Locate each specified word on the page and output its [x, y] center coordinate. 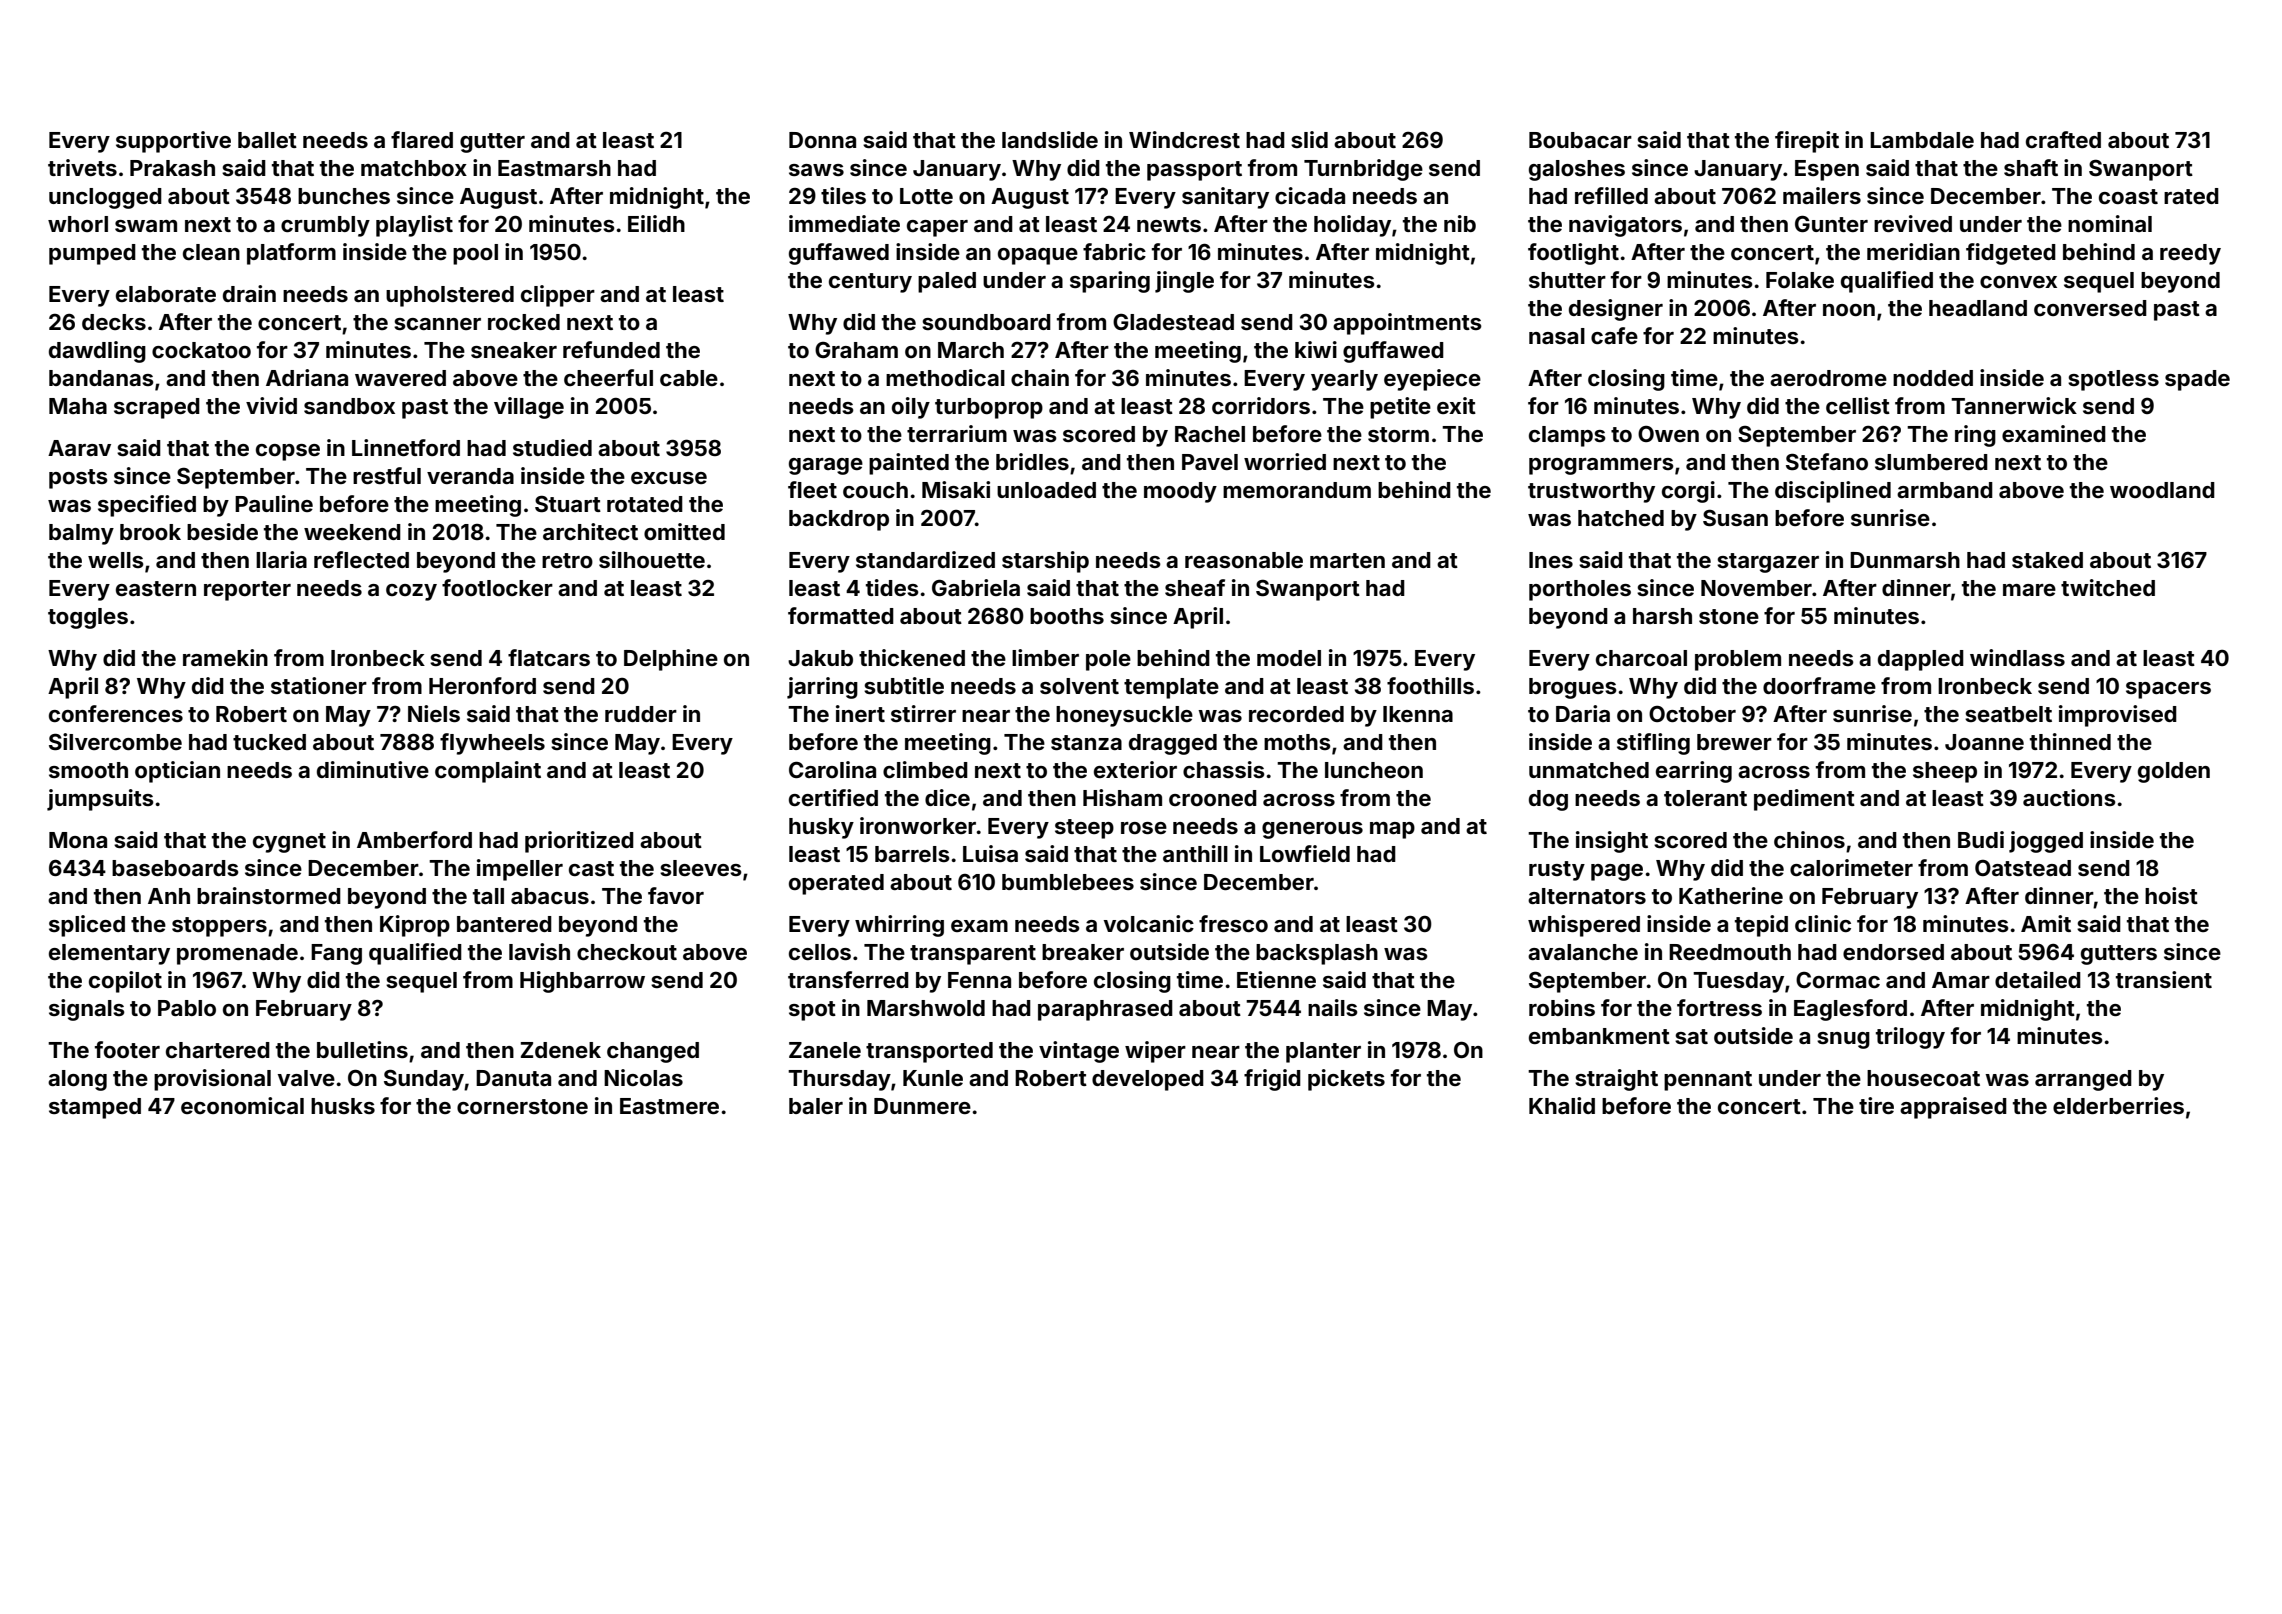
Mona [78, 840]
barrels [912, 854]
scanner [437, 324]
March [971, 350]
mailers [1822, 195]
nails [1333, 1007]
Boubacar [1580, 140]
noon [1849, 310]
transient [2164, 979]
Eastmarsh [554, 168]
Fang [336, 954]
